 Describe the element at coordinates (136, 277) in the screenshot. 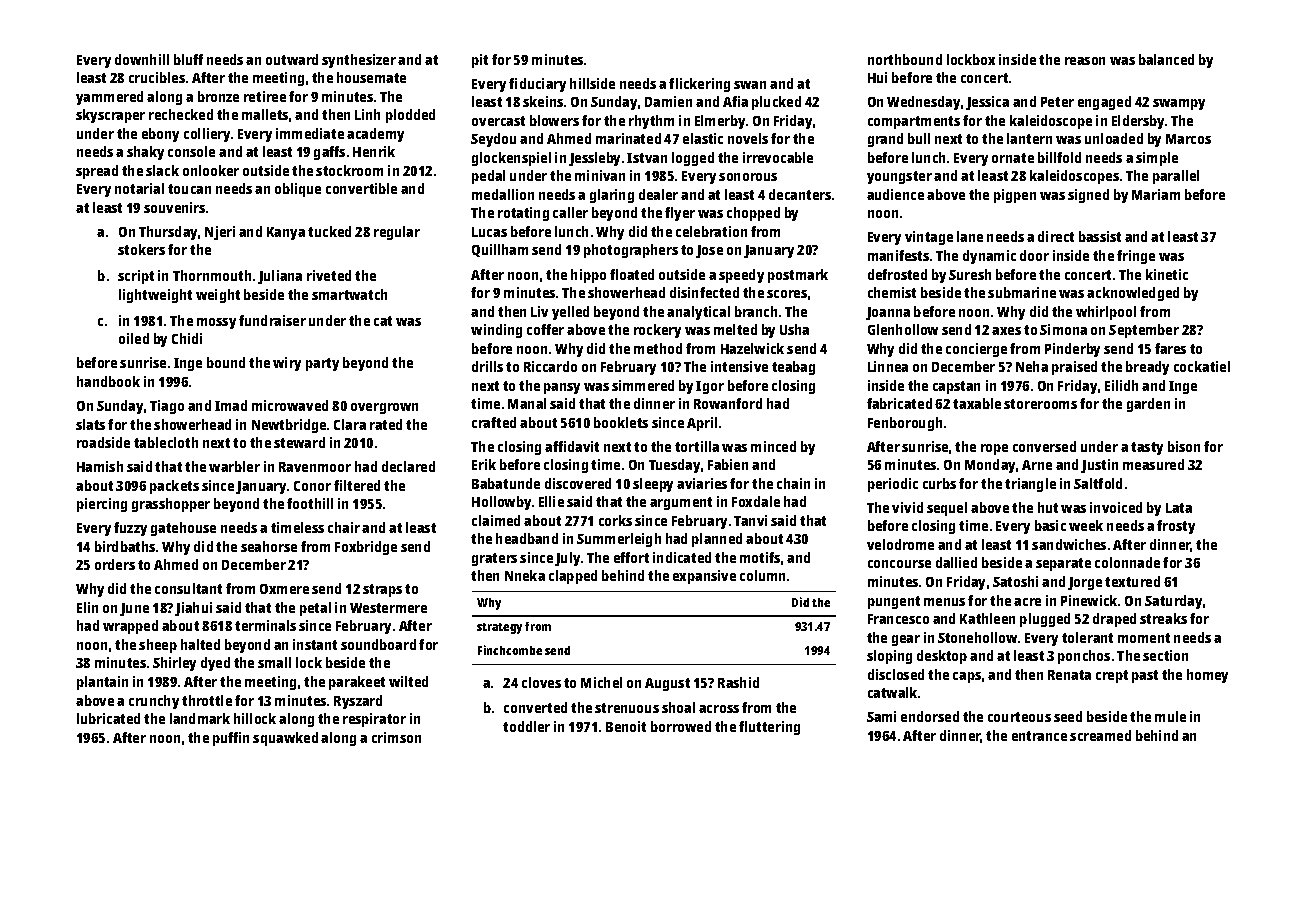

I see `script` at that location.
